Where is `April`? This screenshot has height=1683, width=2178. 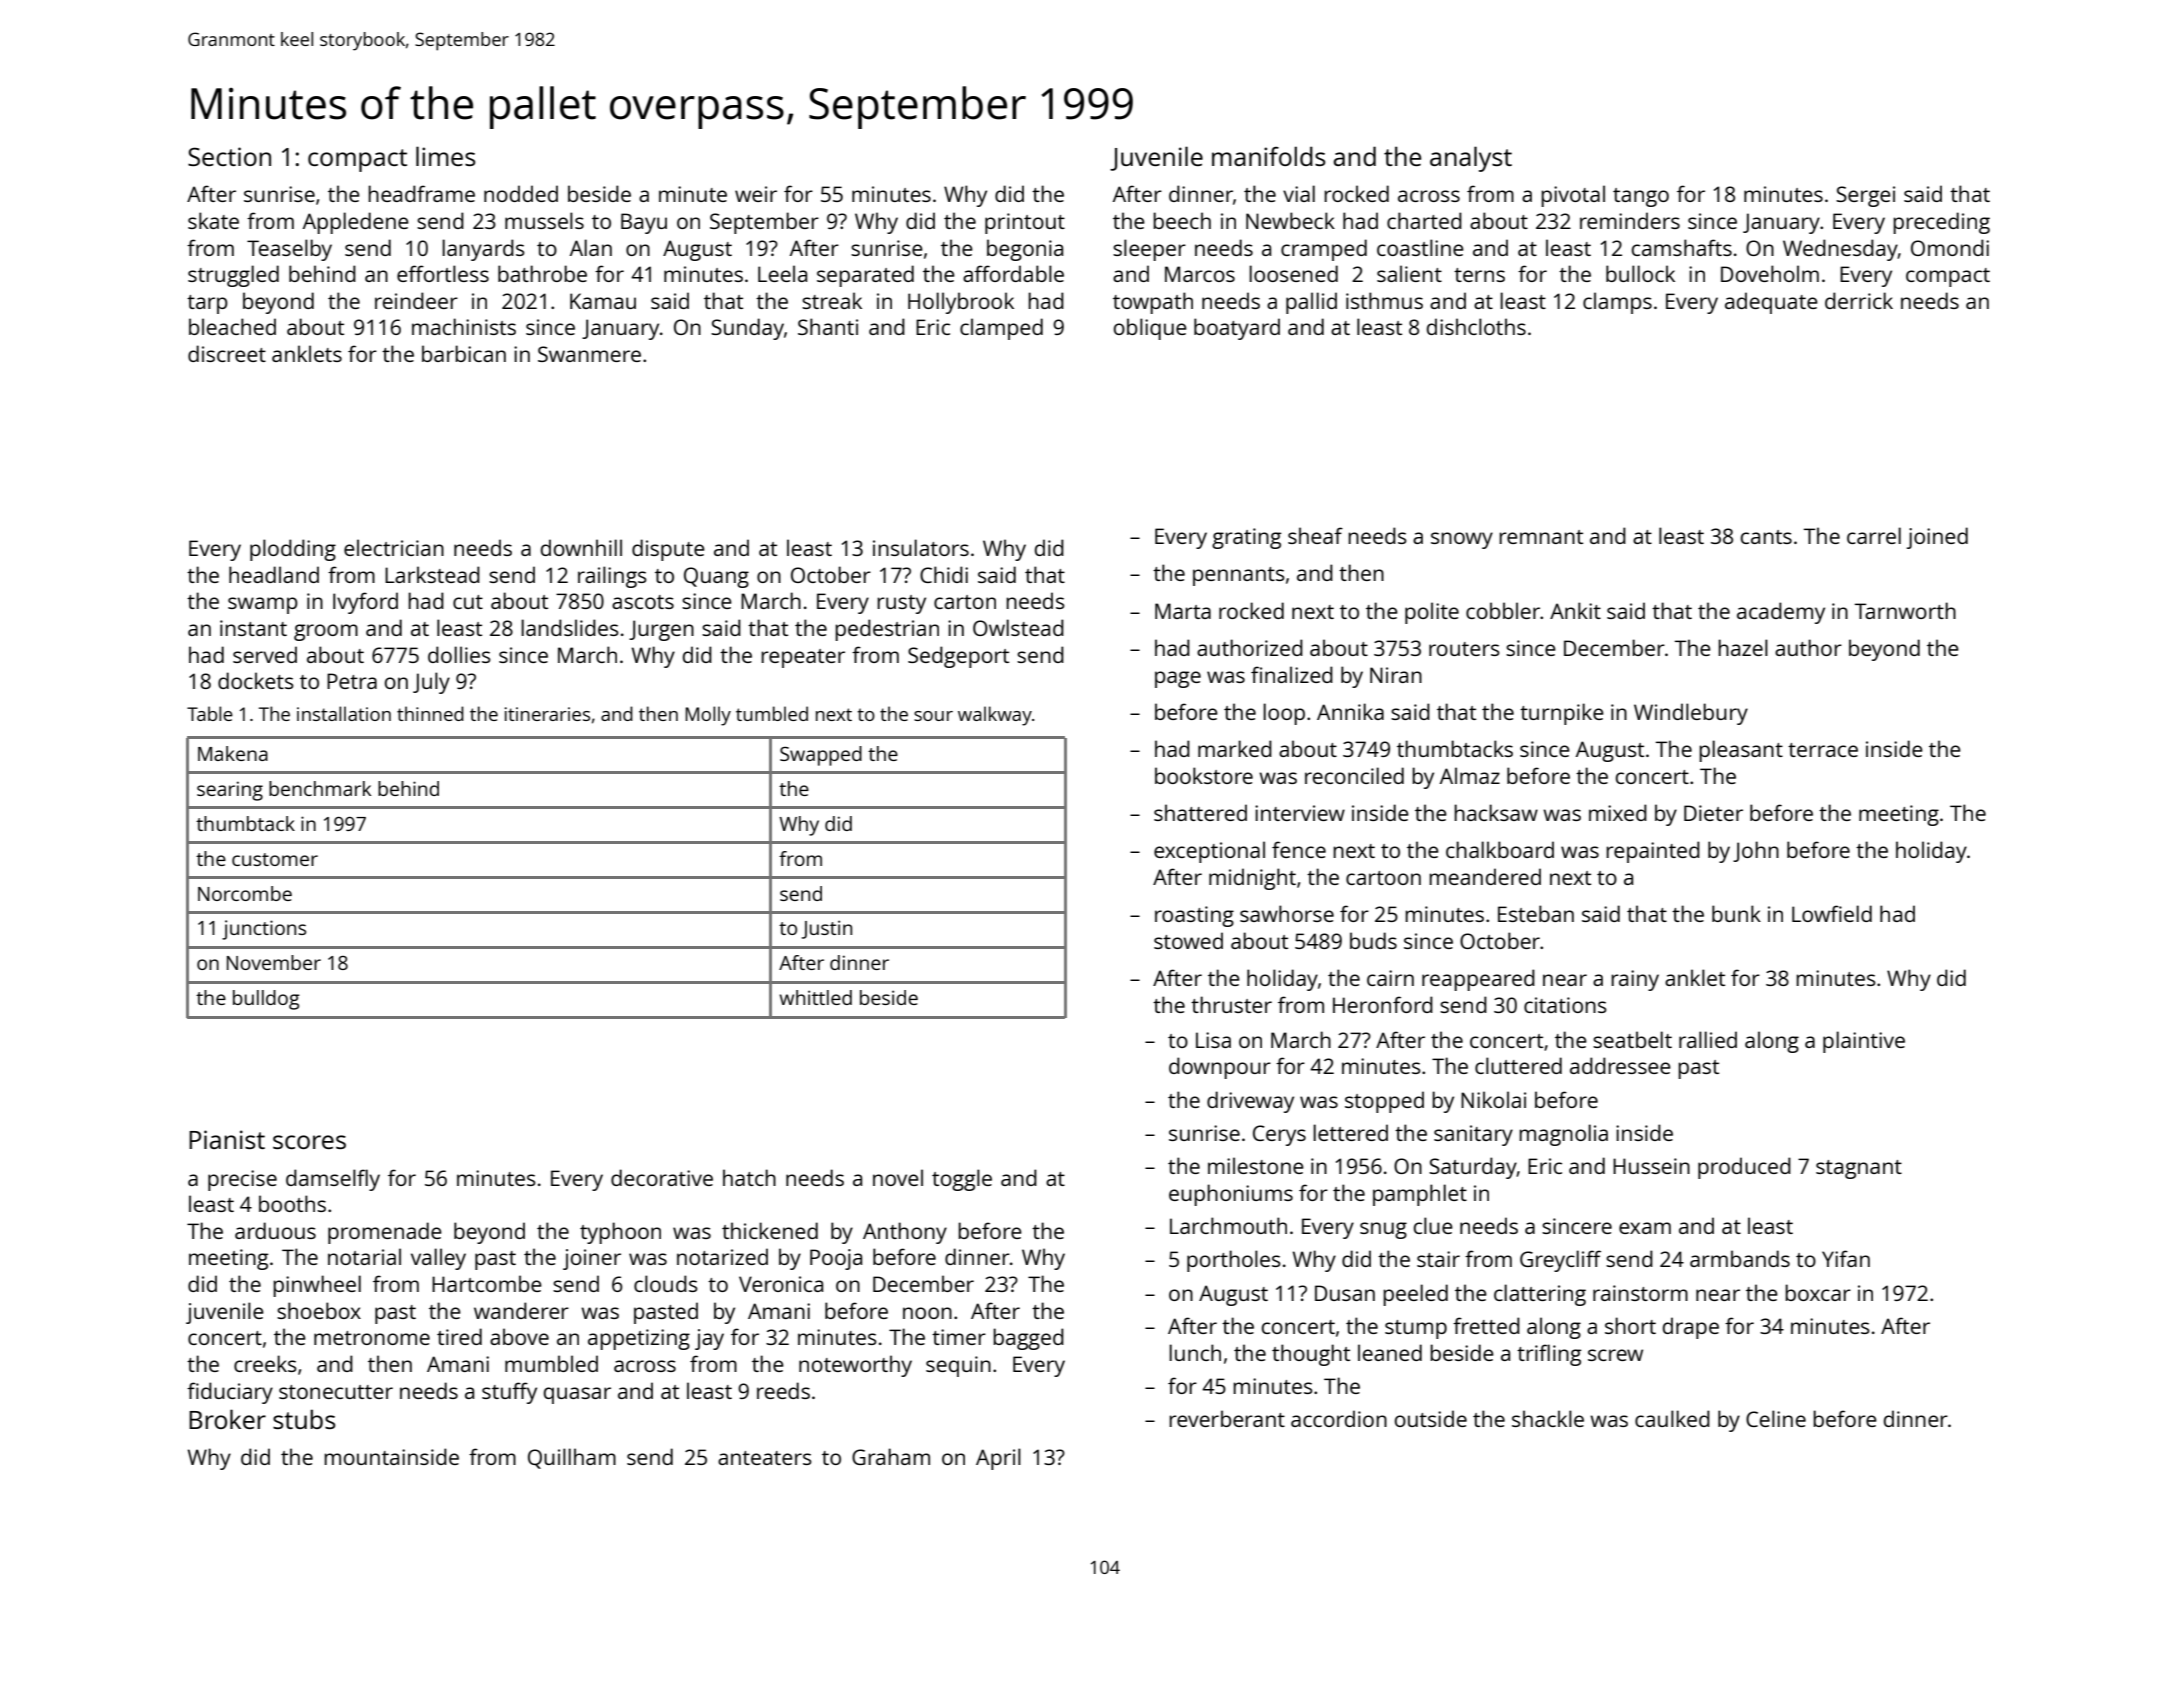
April is located at coordinates (998, 1459).
